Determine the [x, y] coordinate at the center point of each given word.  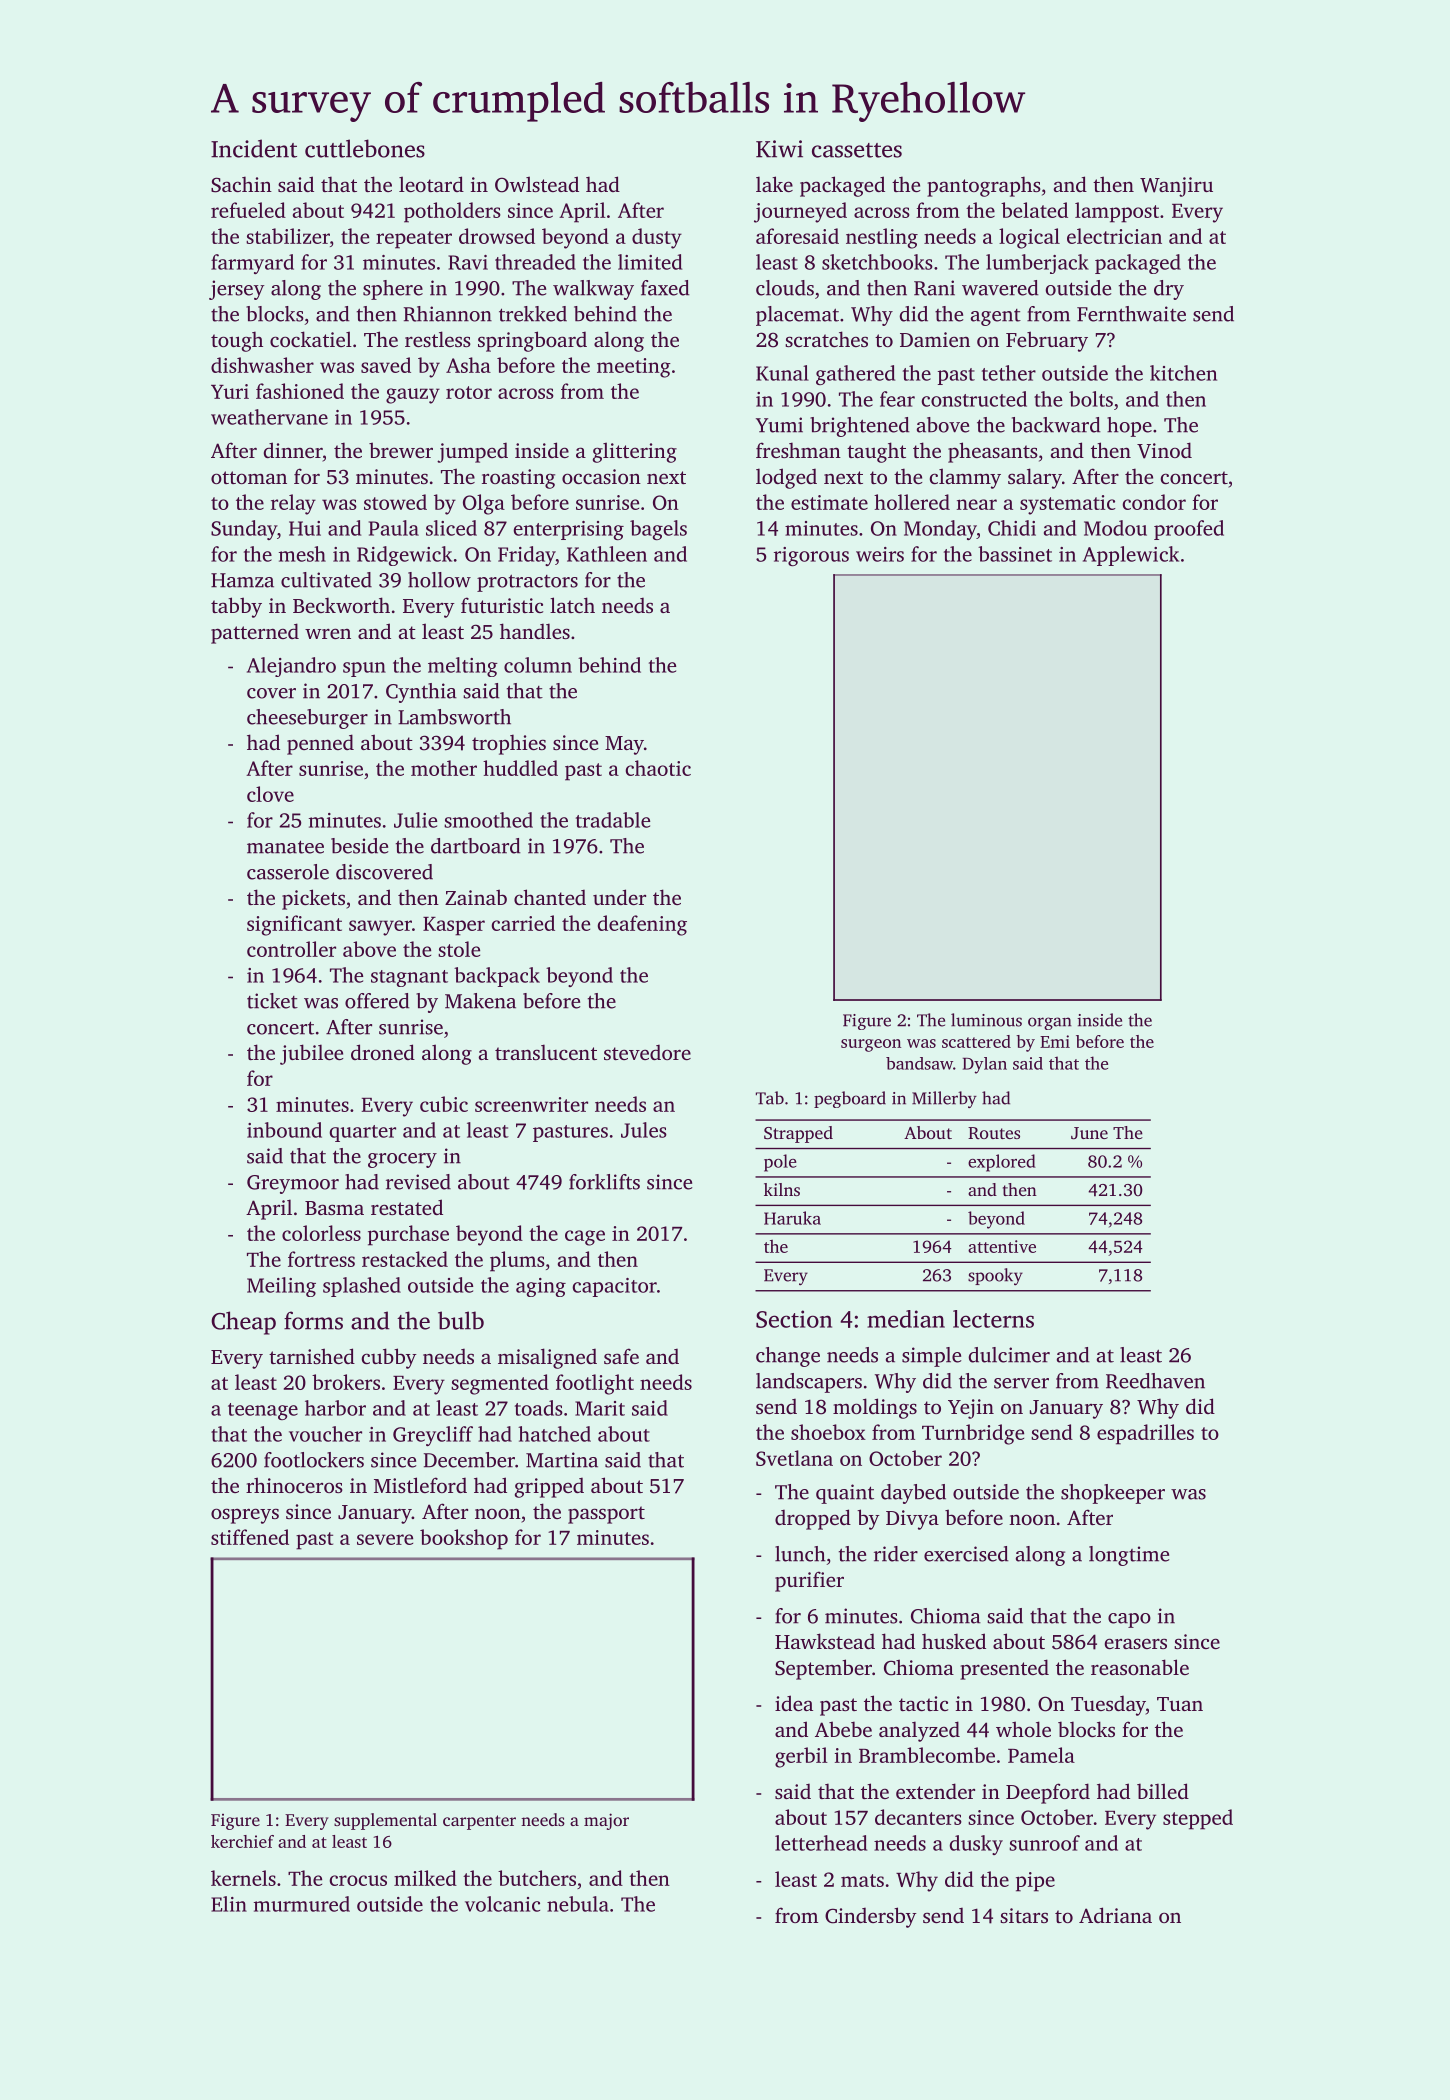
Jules [644, 1130]
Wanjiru [1176, 187]
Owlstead [537, 184]
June [1089, 1133]
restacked [405, 1259]
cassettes [857, 150]
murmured [302, 1904]
